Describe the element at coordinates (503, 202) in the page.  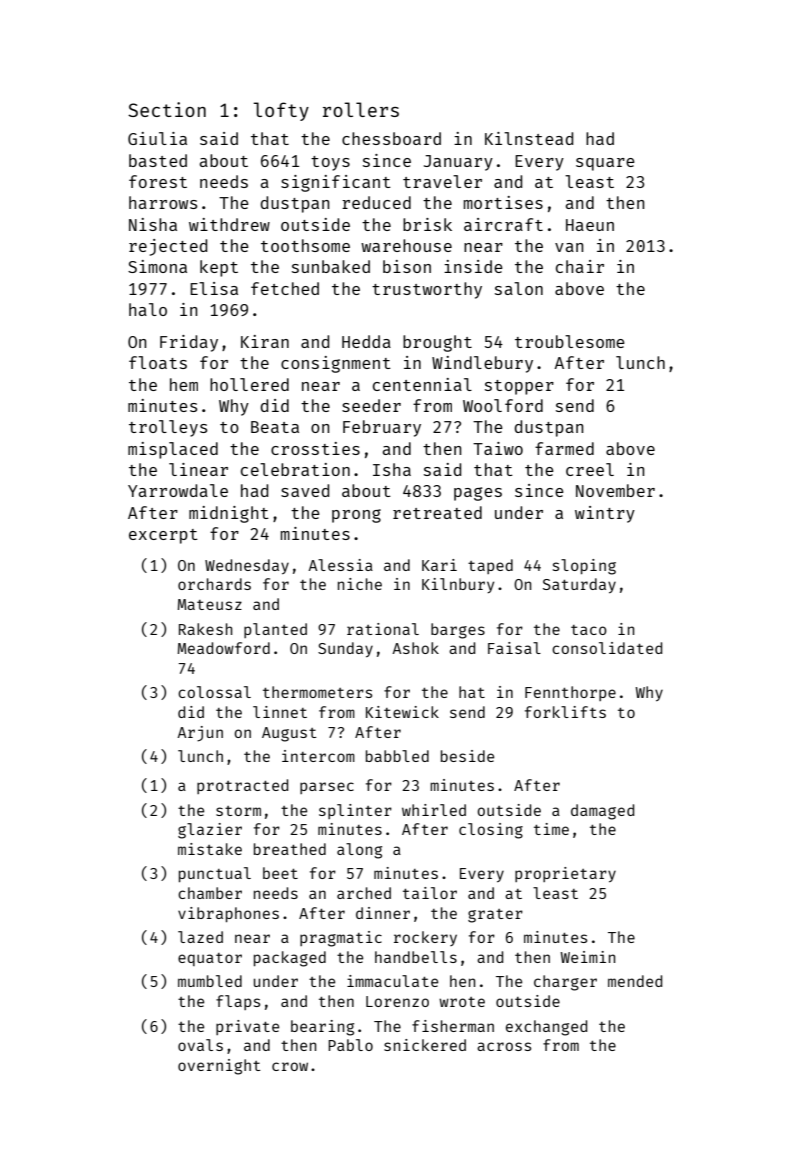
I see `mortises` at that location.
